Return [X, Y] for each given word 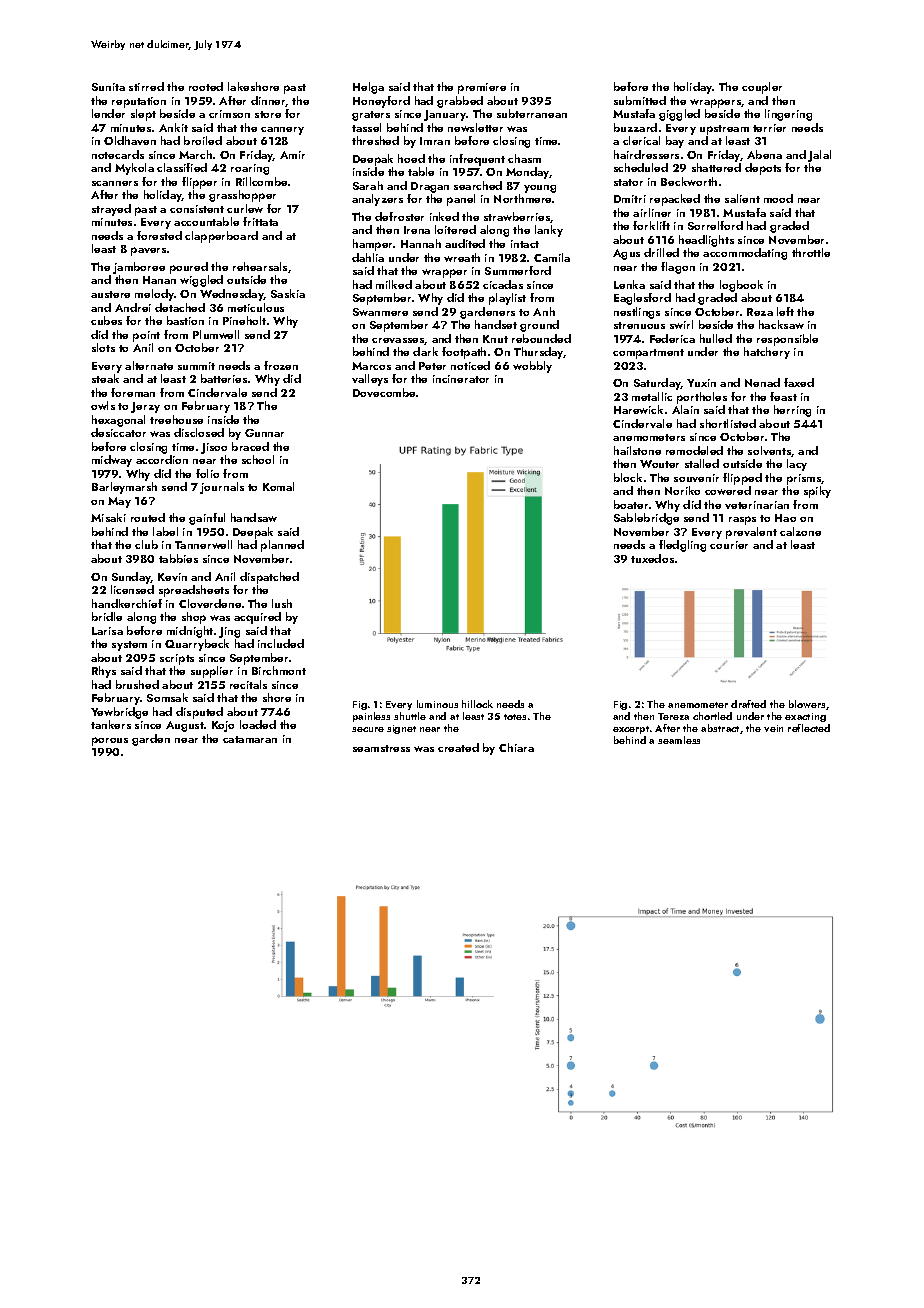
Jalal [819, 156]
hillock [477, 704]
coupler [762, 88]
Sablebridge [646, 519]
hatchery [767, 353]
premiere [482, 88]
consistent [197, 209]
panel [461, 200]
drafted [748, 704]
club [146, 544]
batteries [224, 378]
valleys [370, 380]
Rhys [104, 672]
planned [282, 546]
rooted [206, 86]
